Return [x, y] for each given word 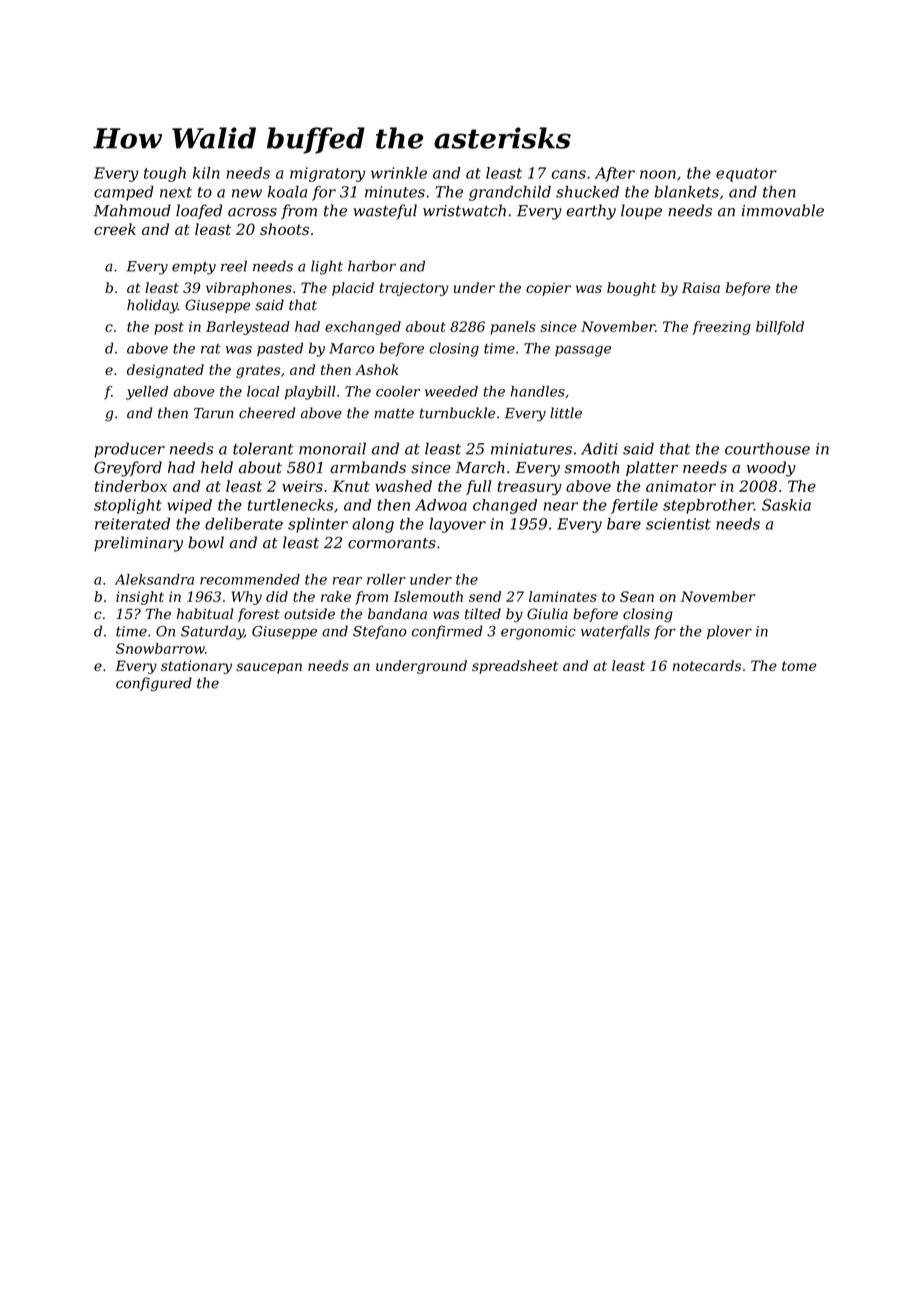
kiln [206, 173]
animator [681, 486]
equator [746, 175]
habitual [205, 614]
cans [569, 174]
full [478, 487]
